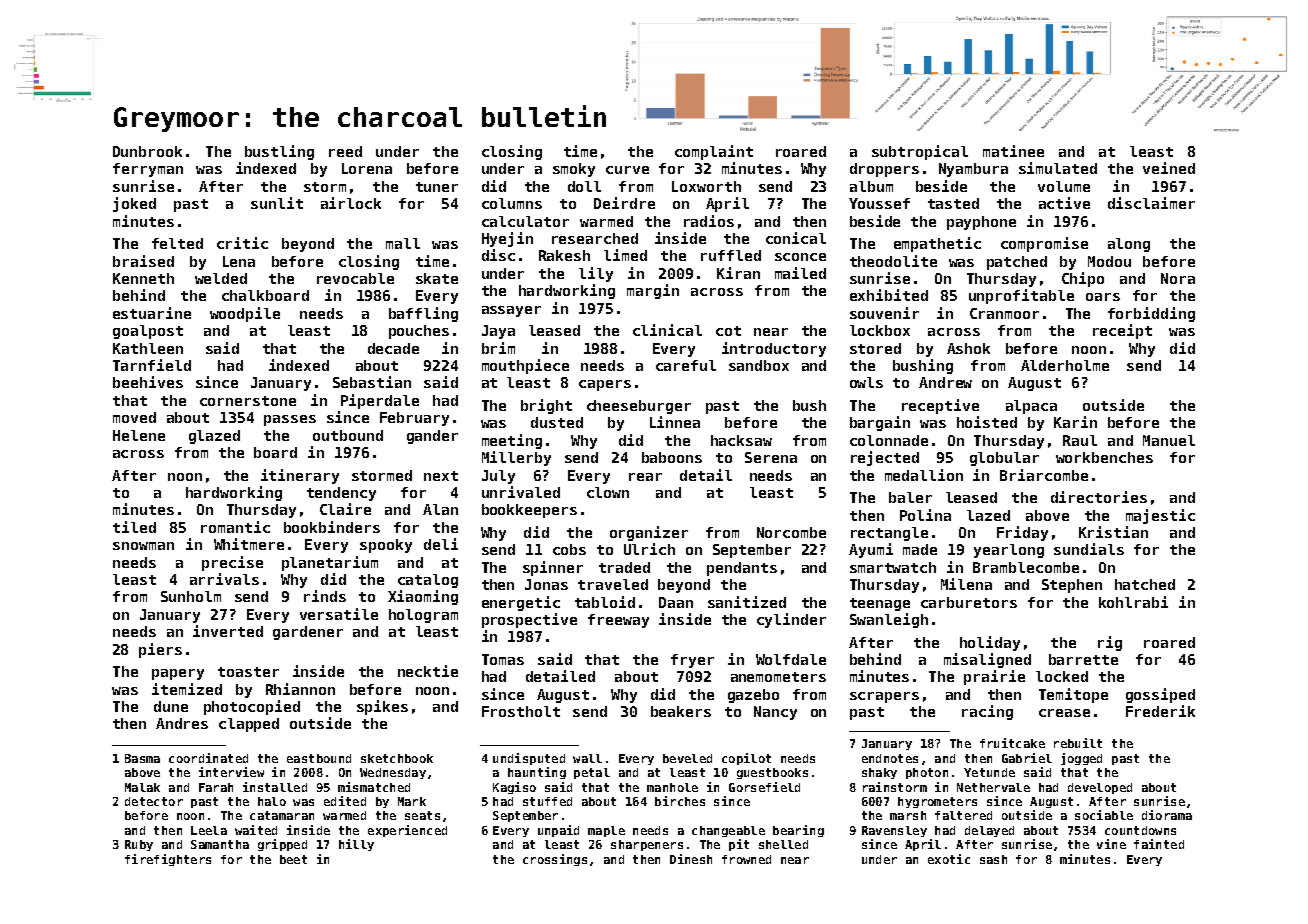 The image size is (1308, 924). What do you see at coordinates (981, 223) in the page?
I see `payphone` at bounding box center [981, 223].
